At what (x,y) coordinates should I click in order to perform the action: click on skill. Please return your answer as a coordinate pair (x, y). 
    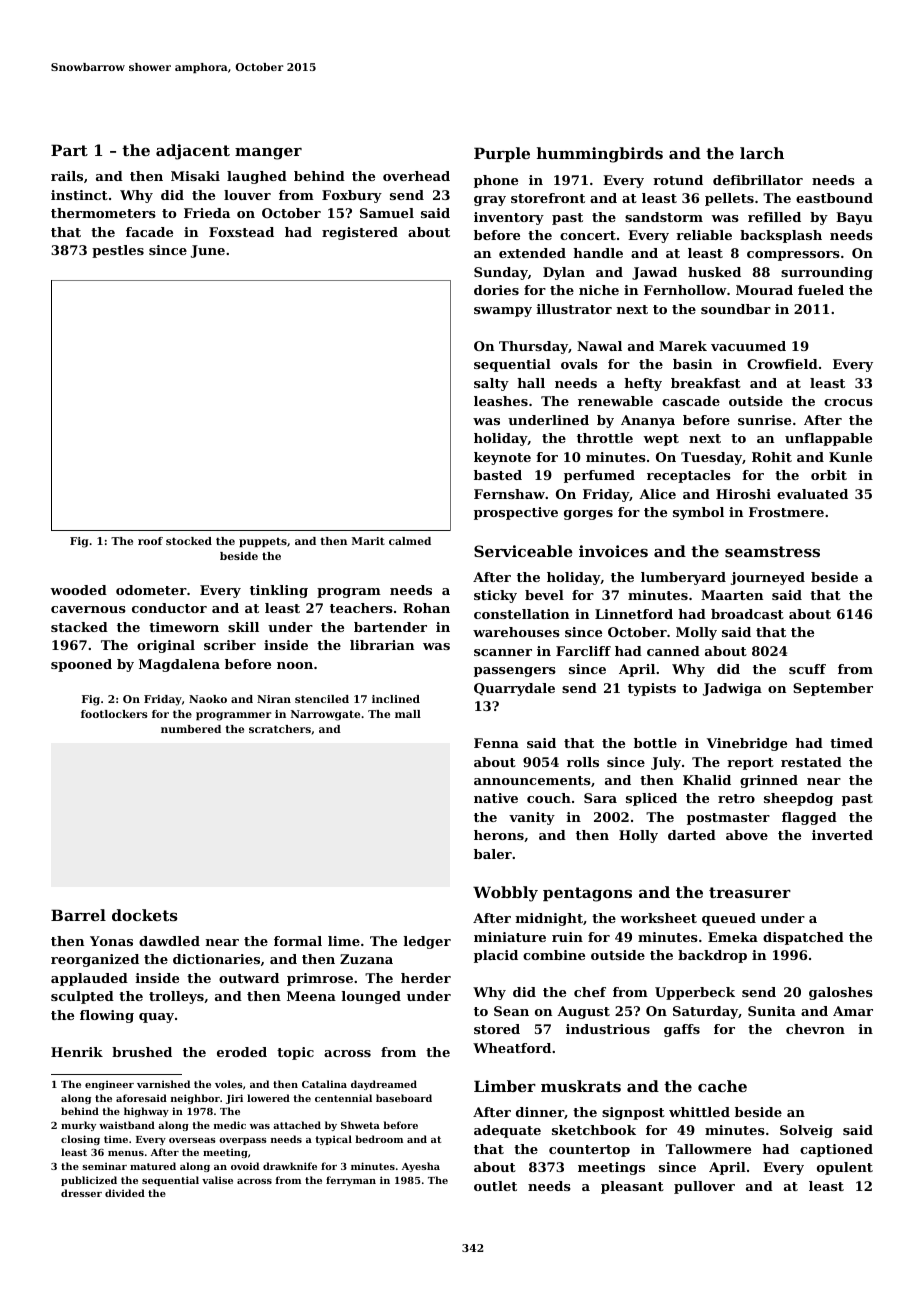
    Looking at the image, I should click on (243, 627).
